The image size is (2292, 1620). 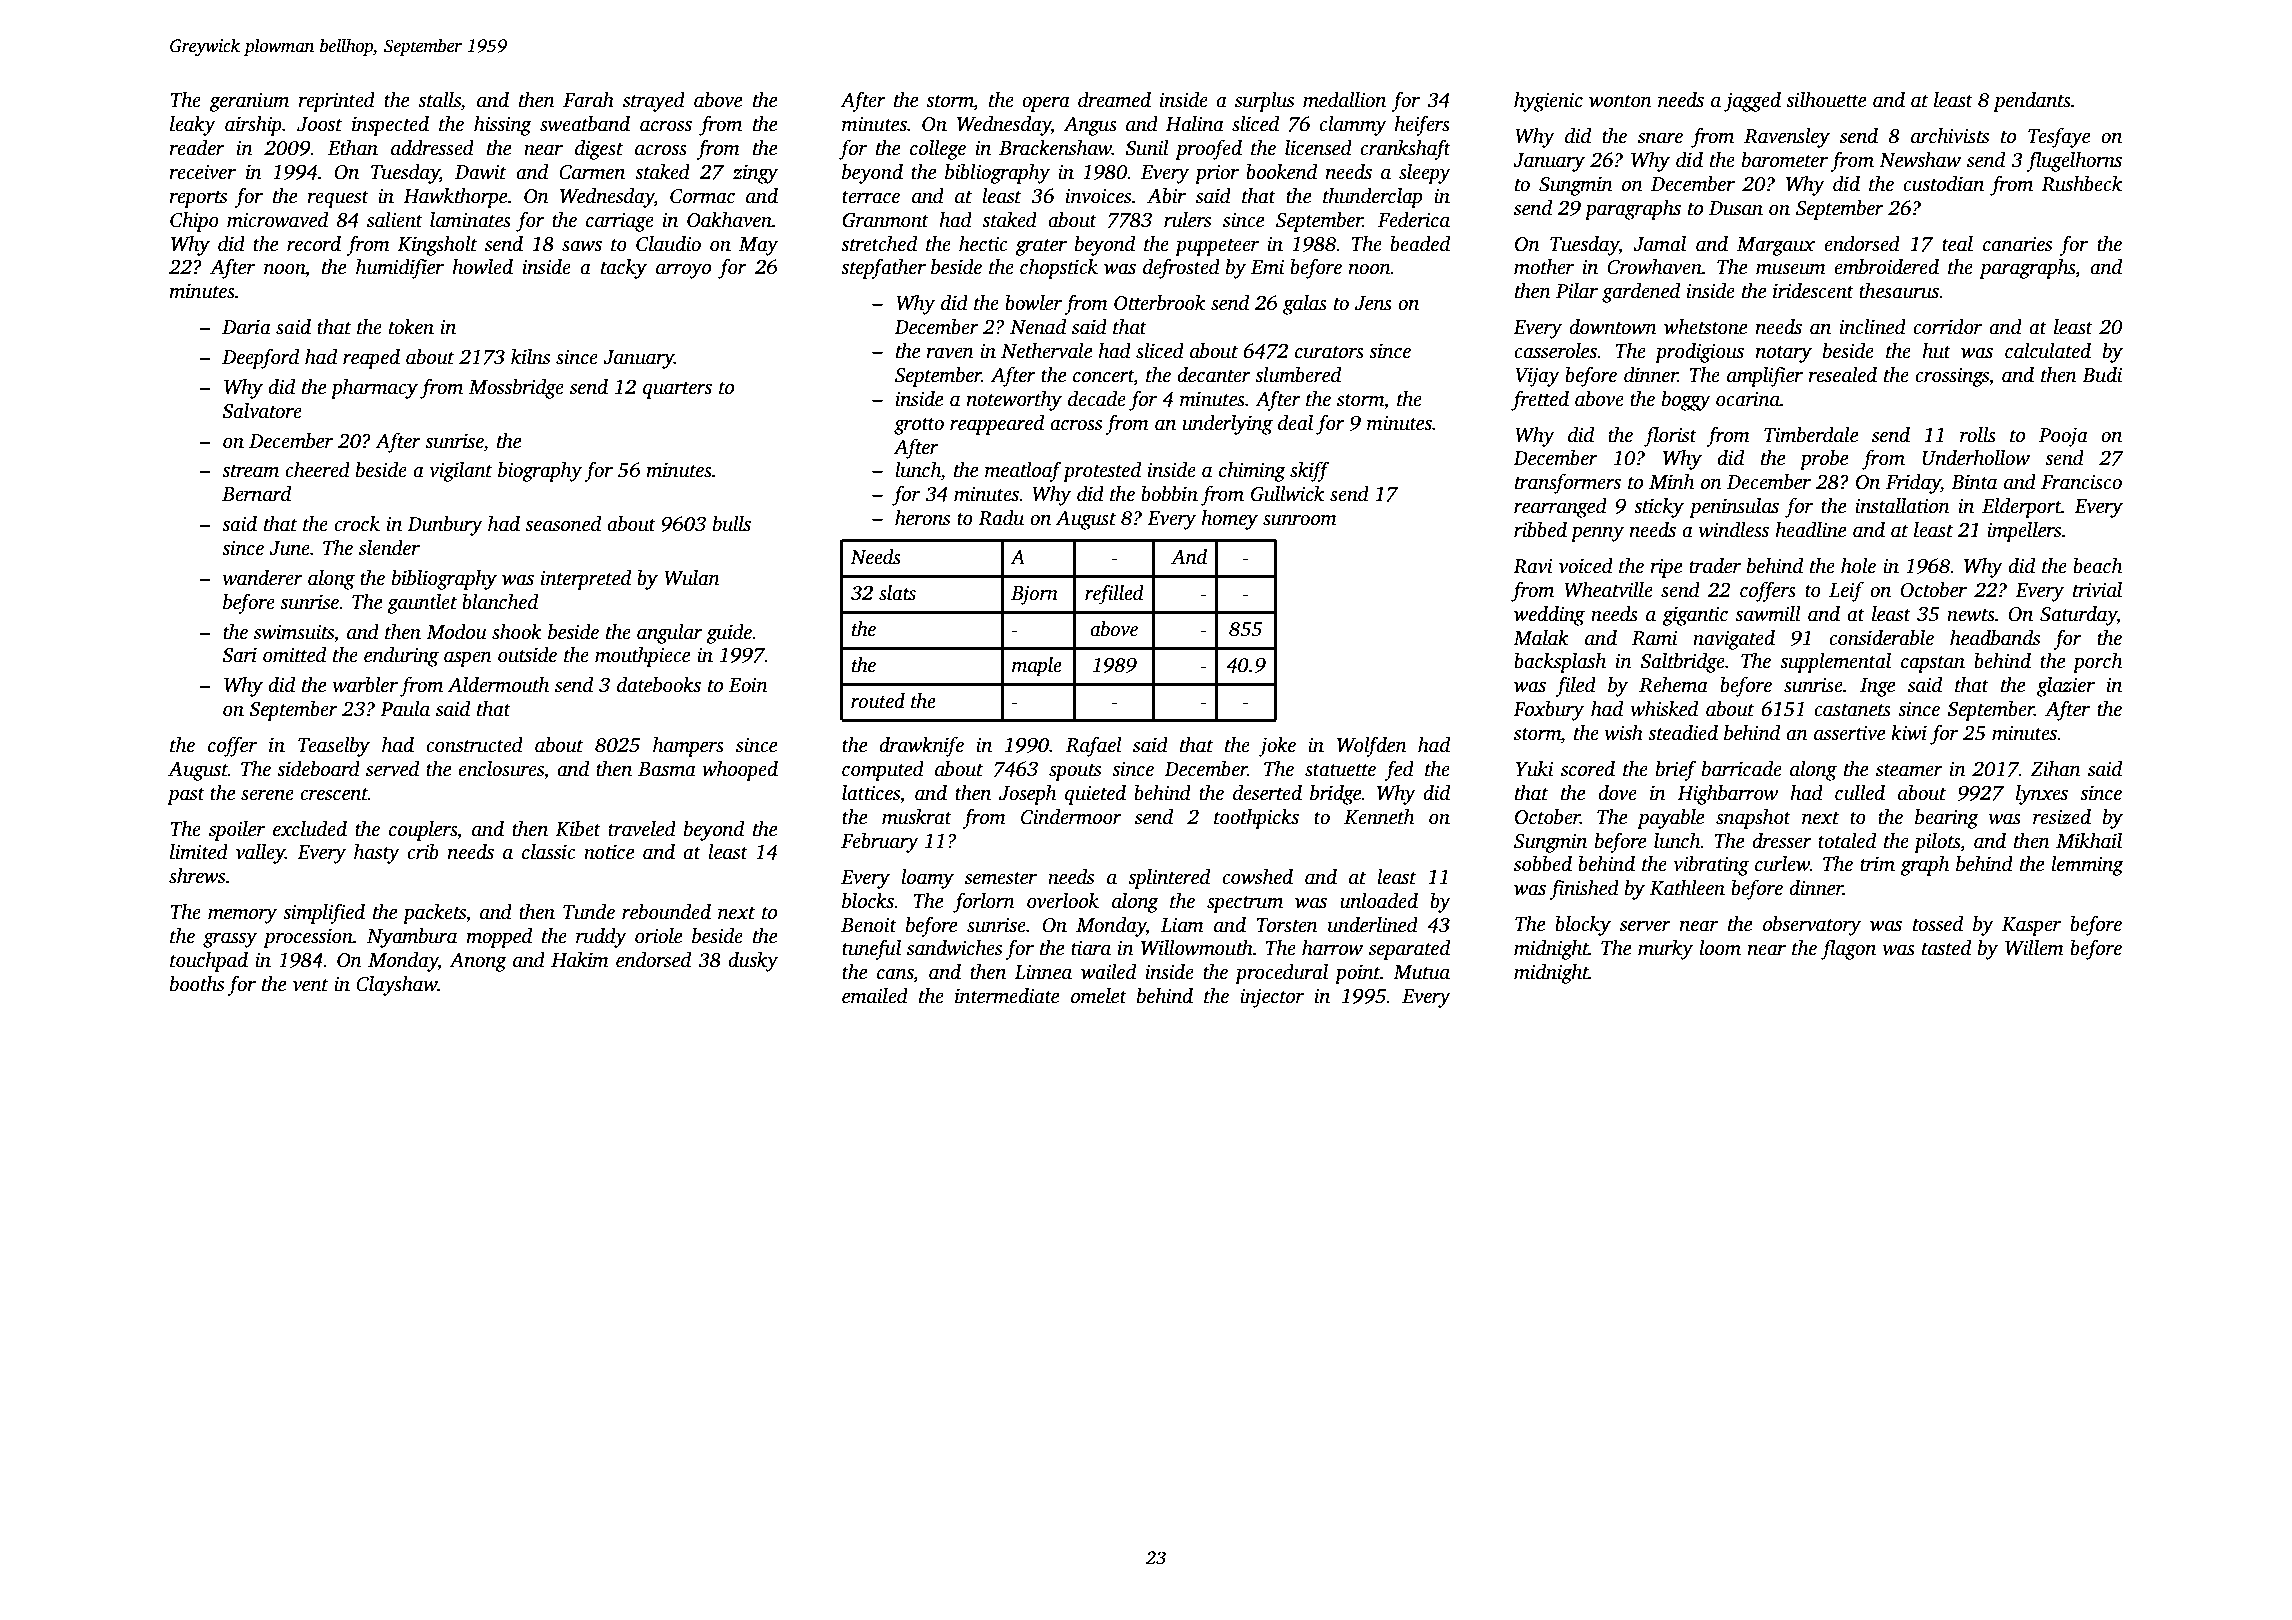 I want to click on pendants, so click(x=2032, y=102).
